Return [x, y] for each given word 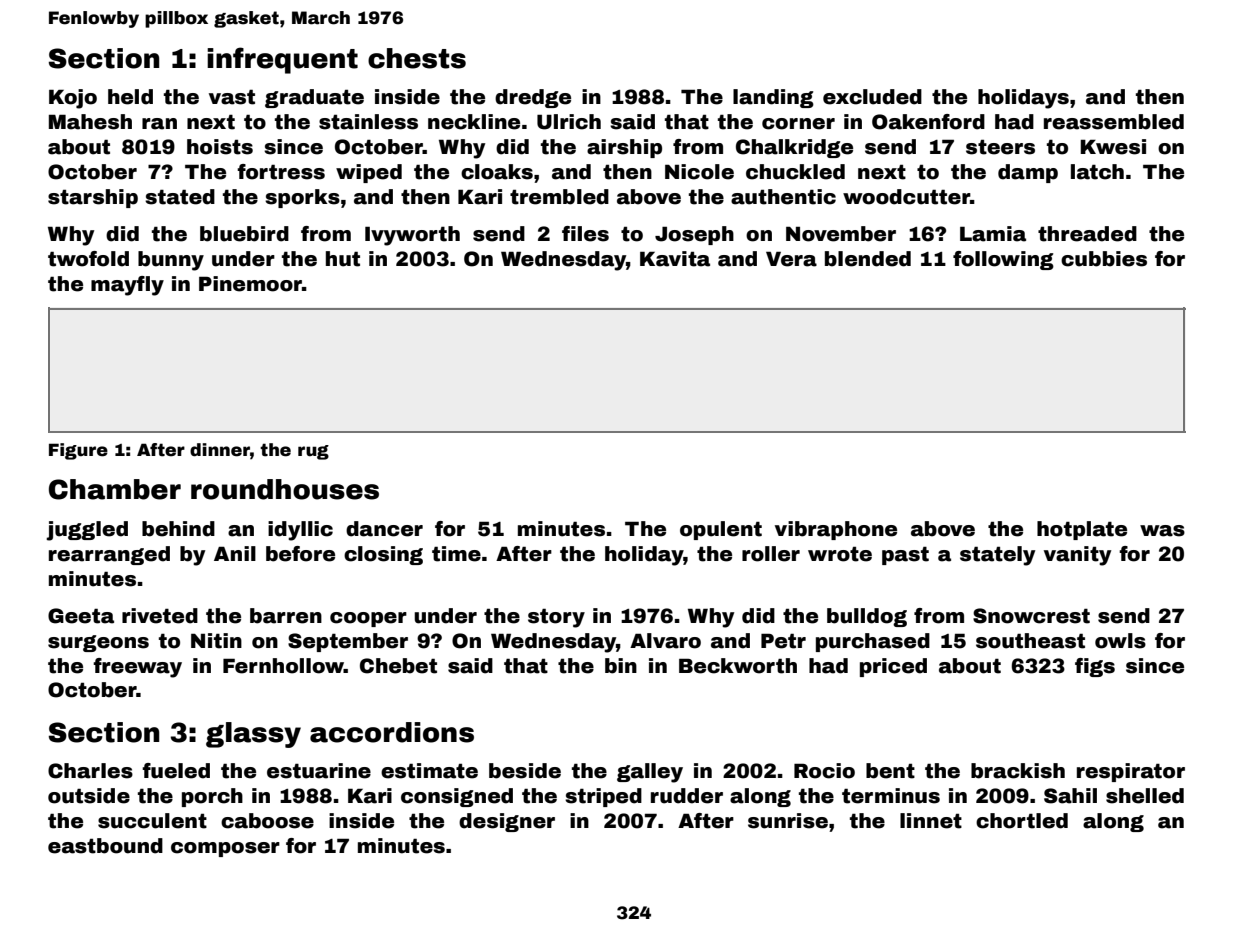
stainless [368, 122]
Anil [235, 553]
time [456, 554]
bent [890, 771]
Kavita [675, 259]
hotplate [1082, 530]
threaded [1087, 234]
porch [212, 797]
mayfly [127, 286]
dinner [220, 450]
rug [313, 452]
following [1003, 260]
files [585, 234]
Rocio [824, 771]
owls [1120, 641]
